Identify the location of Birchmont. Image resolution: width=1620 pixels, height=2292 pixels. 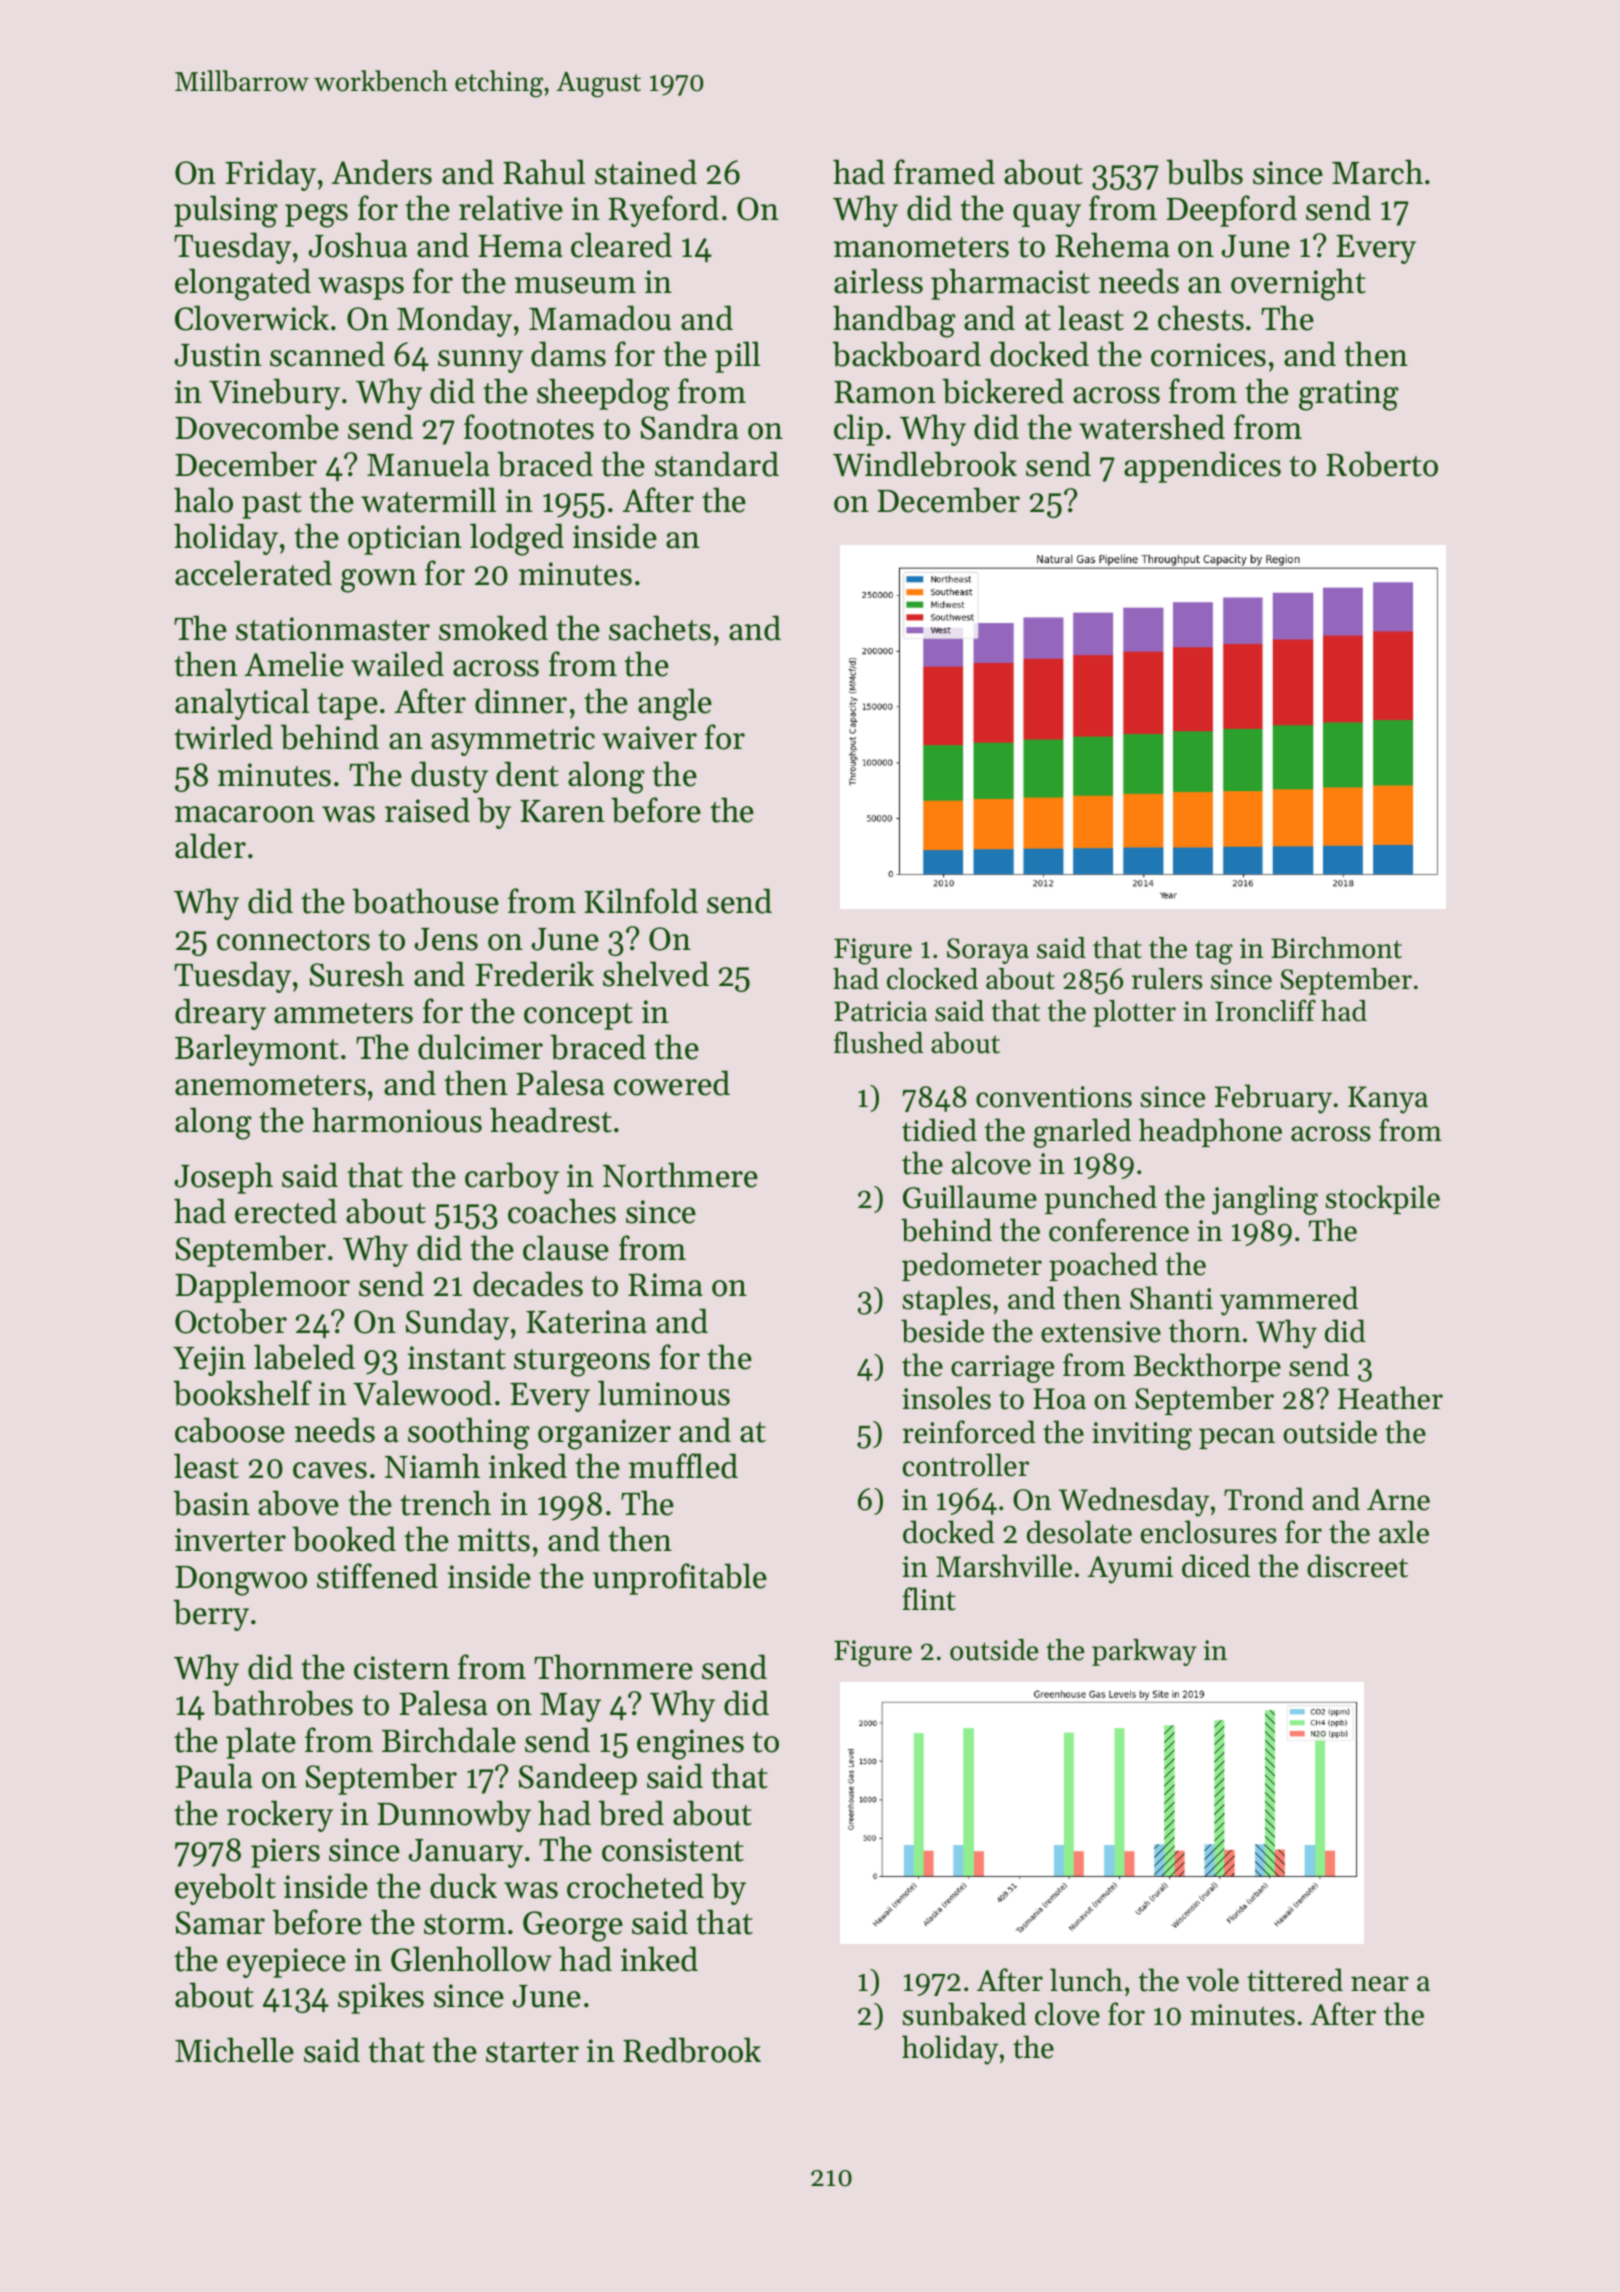
(1336, 948).
